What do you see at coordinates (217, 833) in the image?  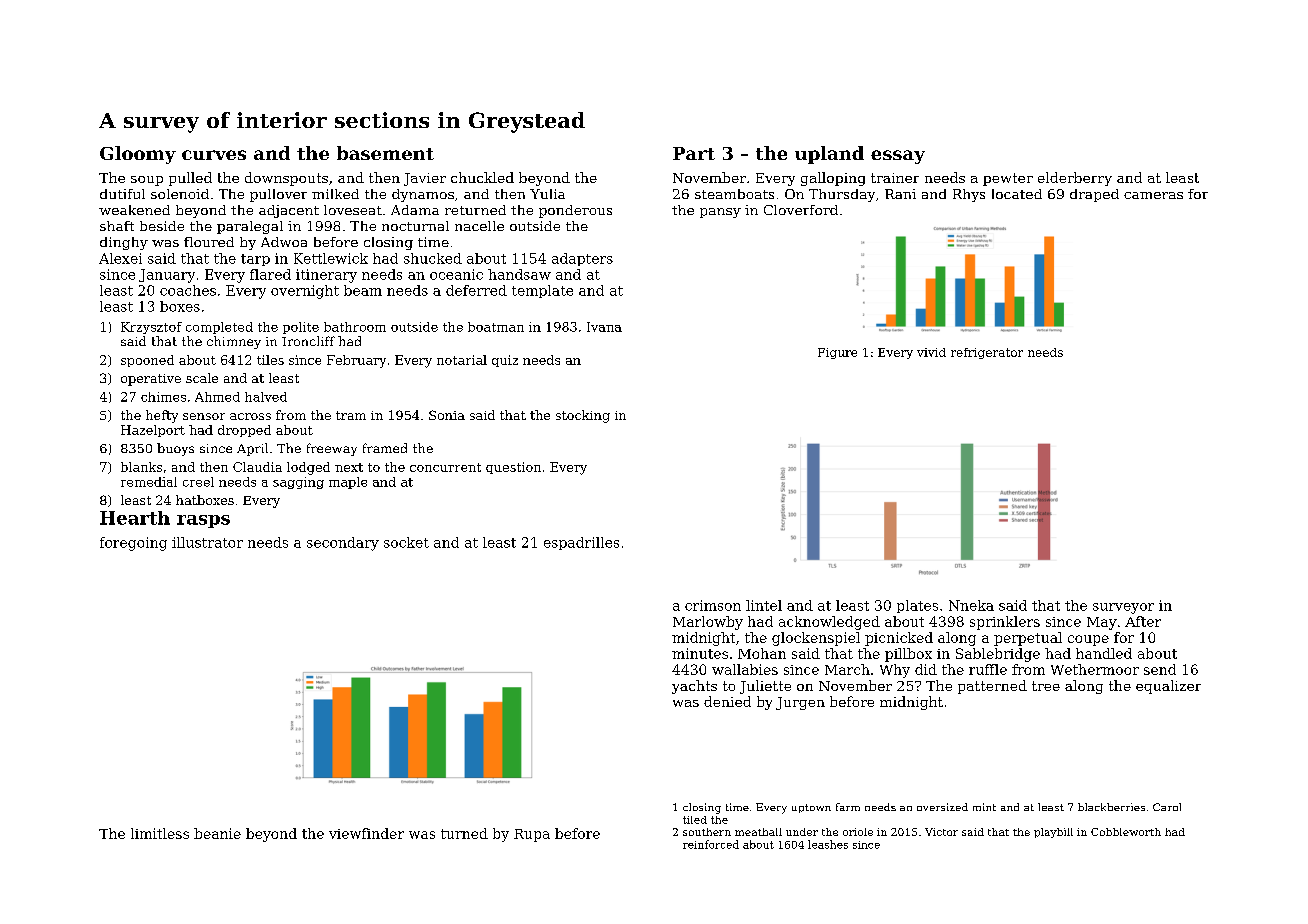 I see `beanie` at bounding box center [217, 833].
